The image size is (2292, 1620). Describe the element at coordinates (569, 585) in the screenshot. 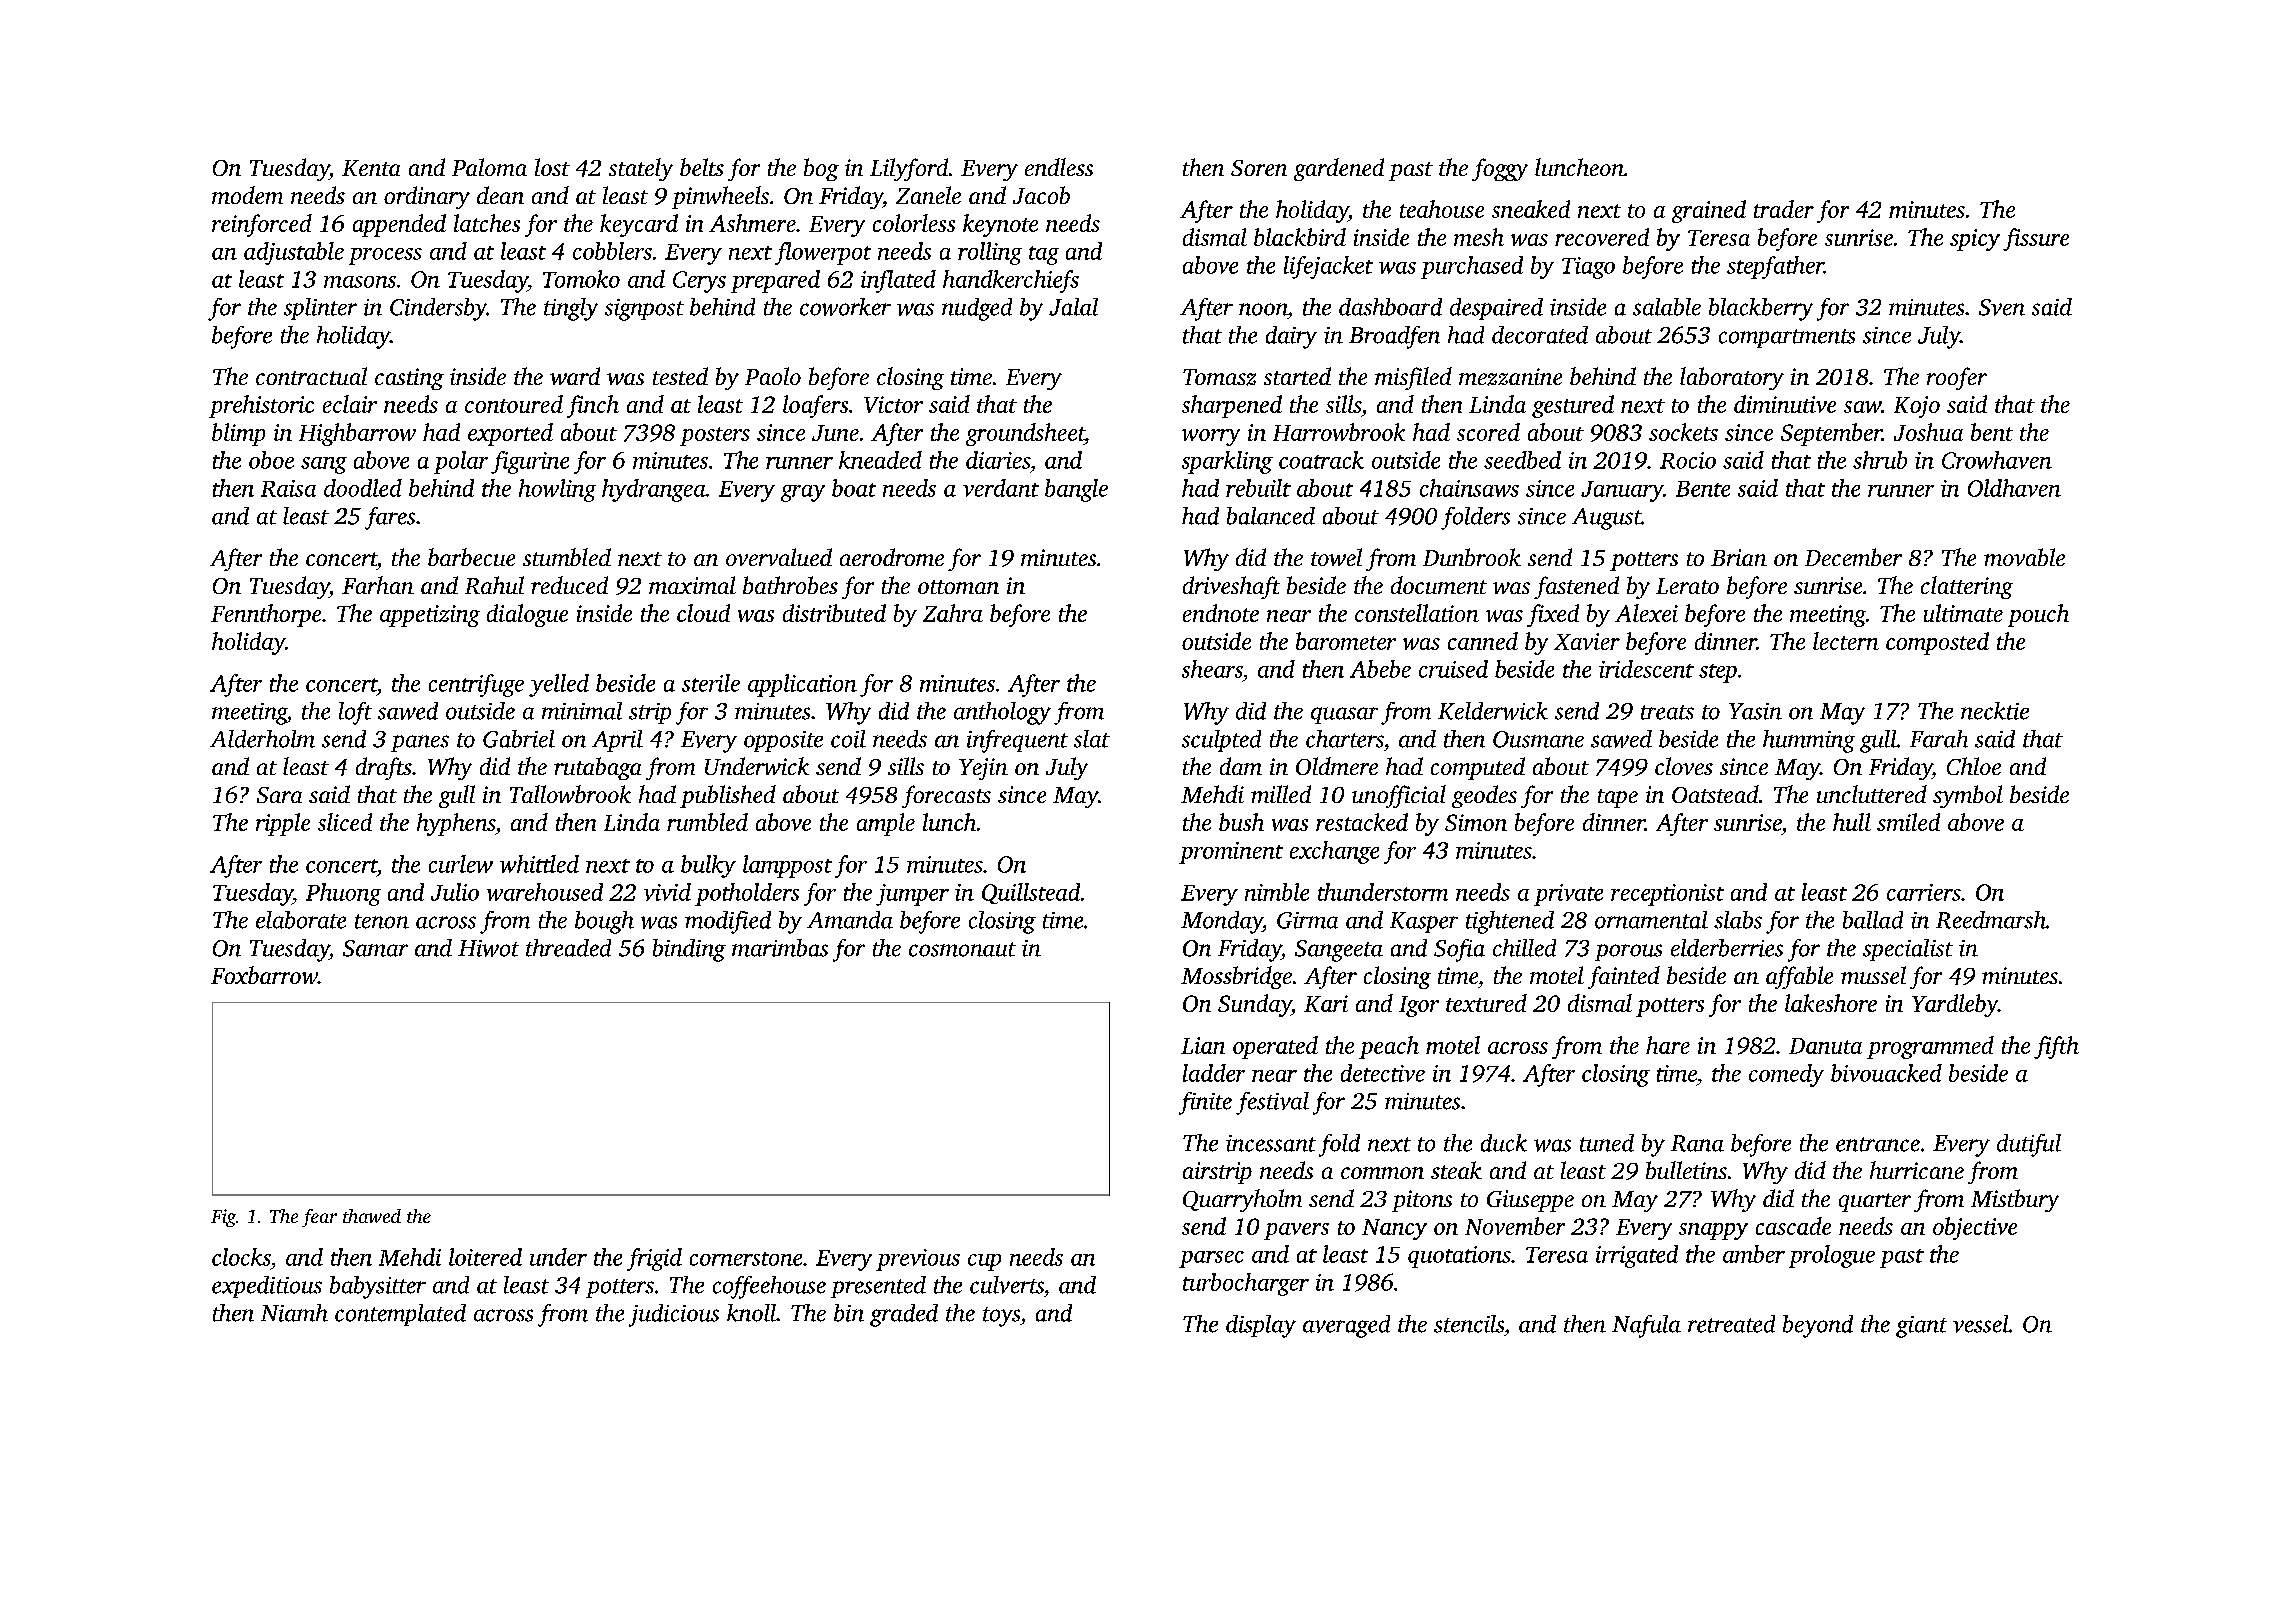

I see `reduced` at that location.
